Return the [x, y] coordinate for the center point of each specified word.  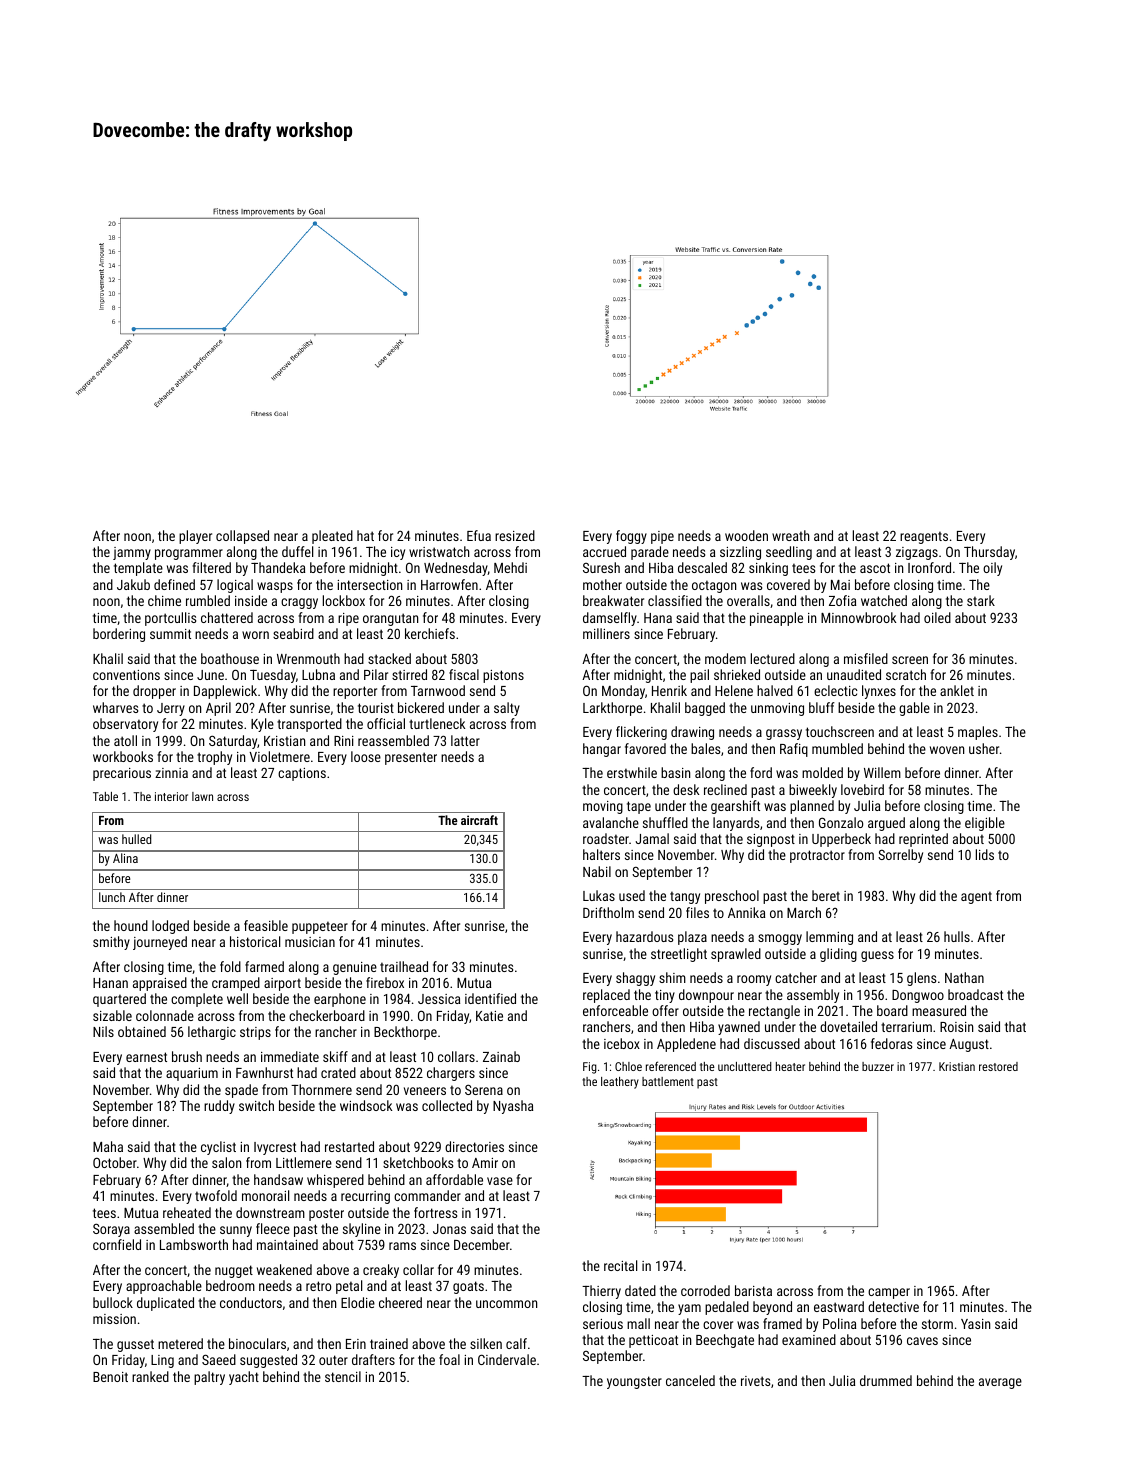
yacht [244, 1378]
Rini [344, 741]
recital [620, 1265]
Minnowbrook [858, 617]
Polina [839, 1323]
